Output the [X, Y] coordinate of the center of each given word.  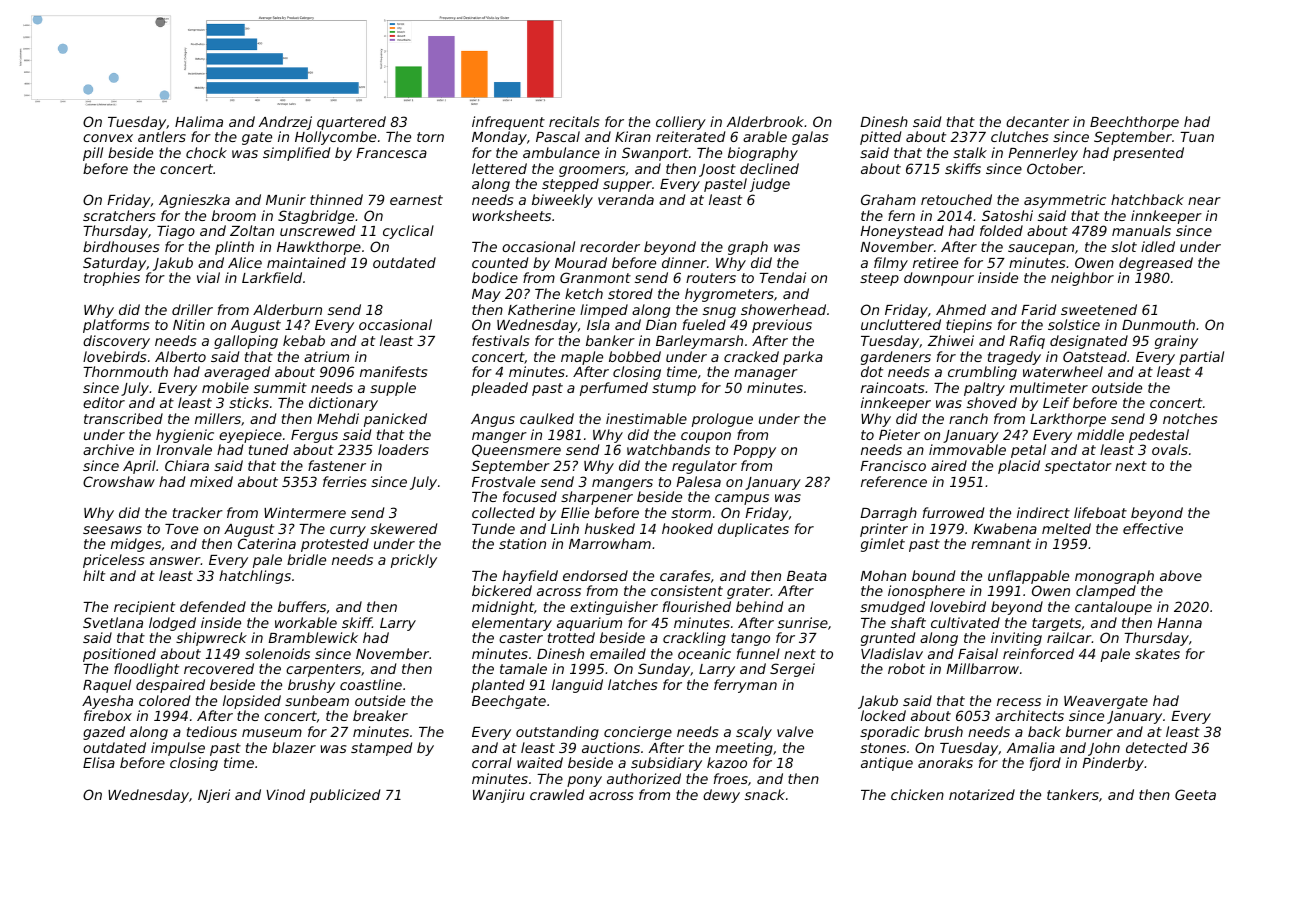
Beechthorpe [1134, 123]
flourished [697, 606]
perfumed [614, 389]
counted [500, 262]
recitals [574, 121]
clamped [1106, 592]
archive [108, 449]
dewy [721, 796]
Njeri [214, 796]
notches [1190, 418]
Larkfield [272, 277]
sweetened [1099, 309]
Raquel [107, 686]
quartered [351, 123]
